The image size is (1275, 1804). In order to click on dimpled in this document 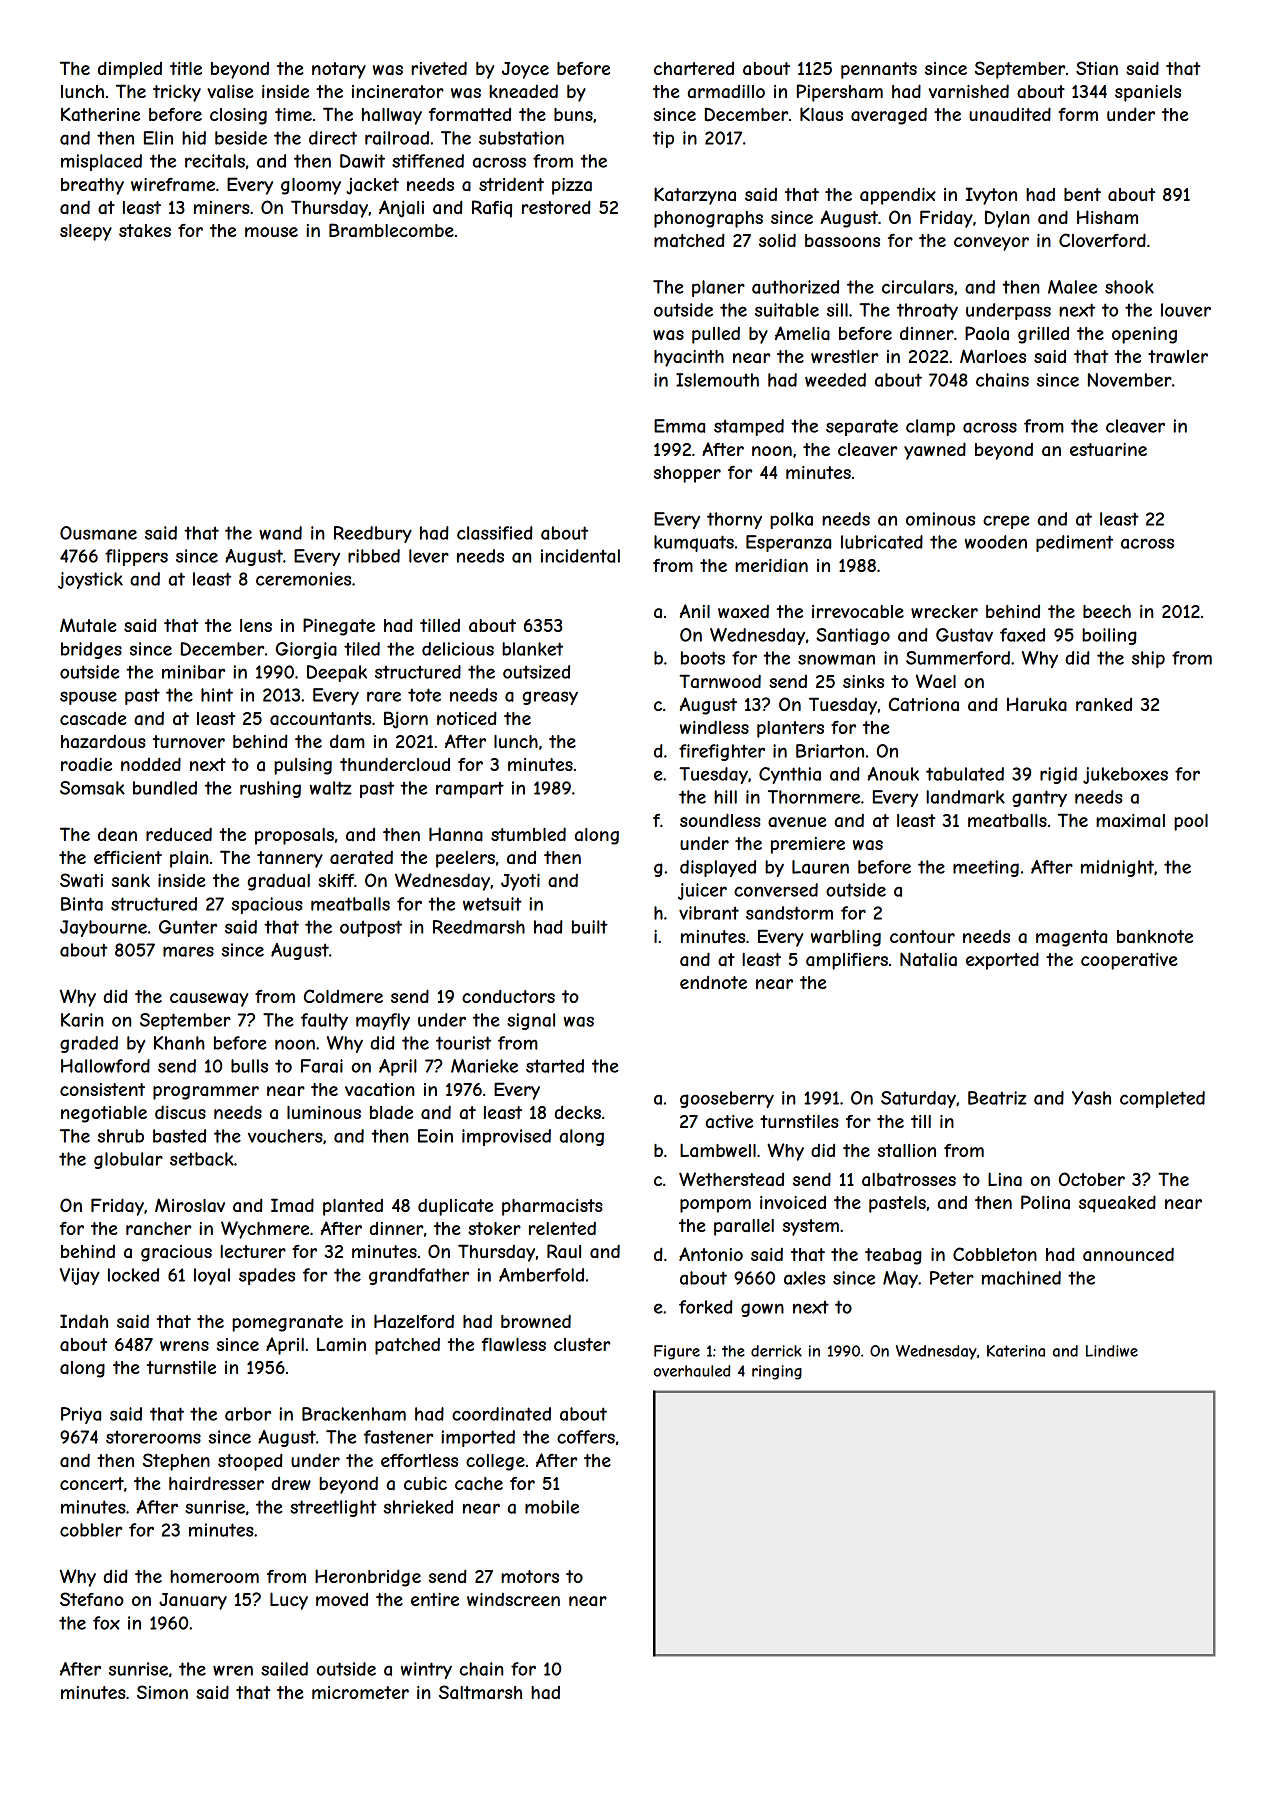, I will do `click(130, 70)`.
